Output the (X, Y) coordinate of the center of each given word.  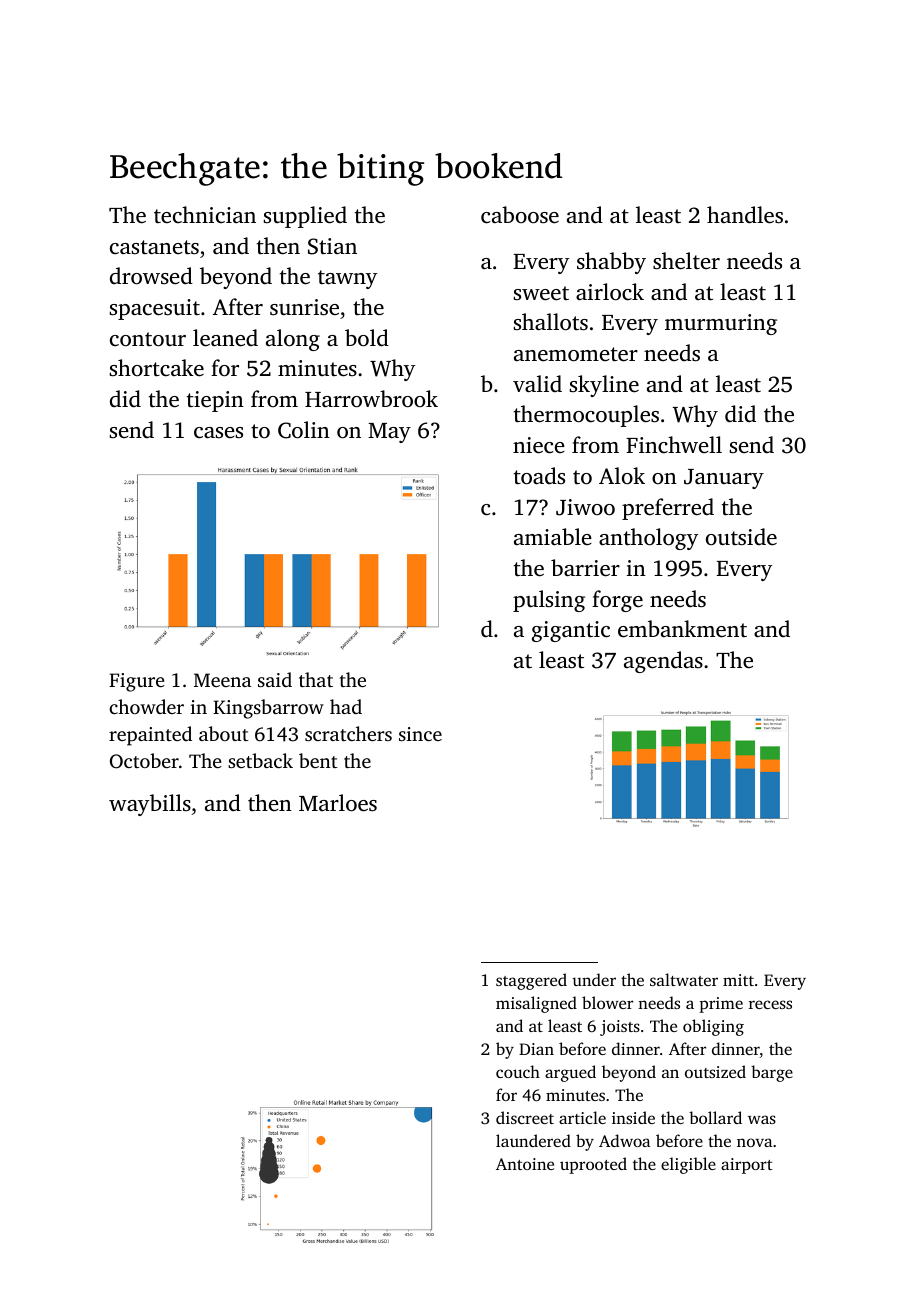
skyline (604, 386)
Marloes (338, 803)
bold (367, 338)
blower (607, 1002)
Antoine (525, 1164)
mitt (738, 980)
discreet (525, 1117)
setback (260, 760)
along (293, 340)
